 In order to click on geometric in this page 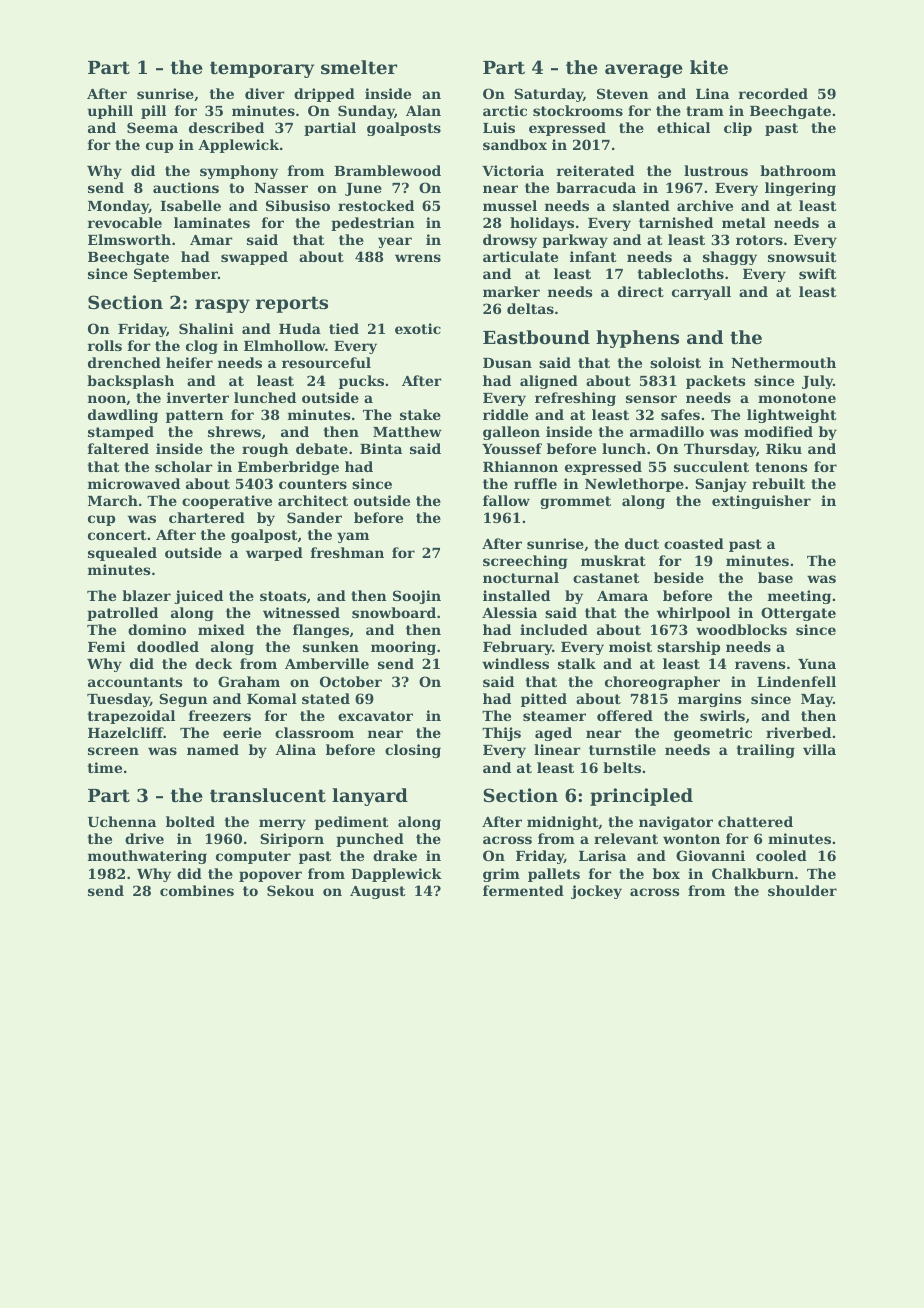, I will do `click(713, 734)`.
